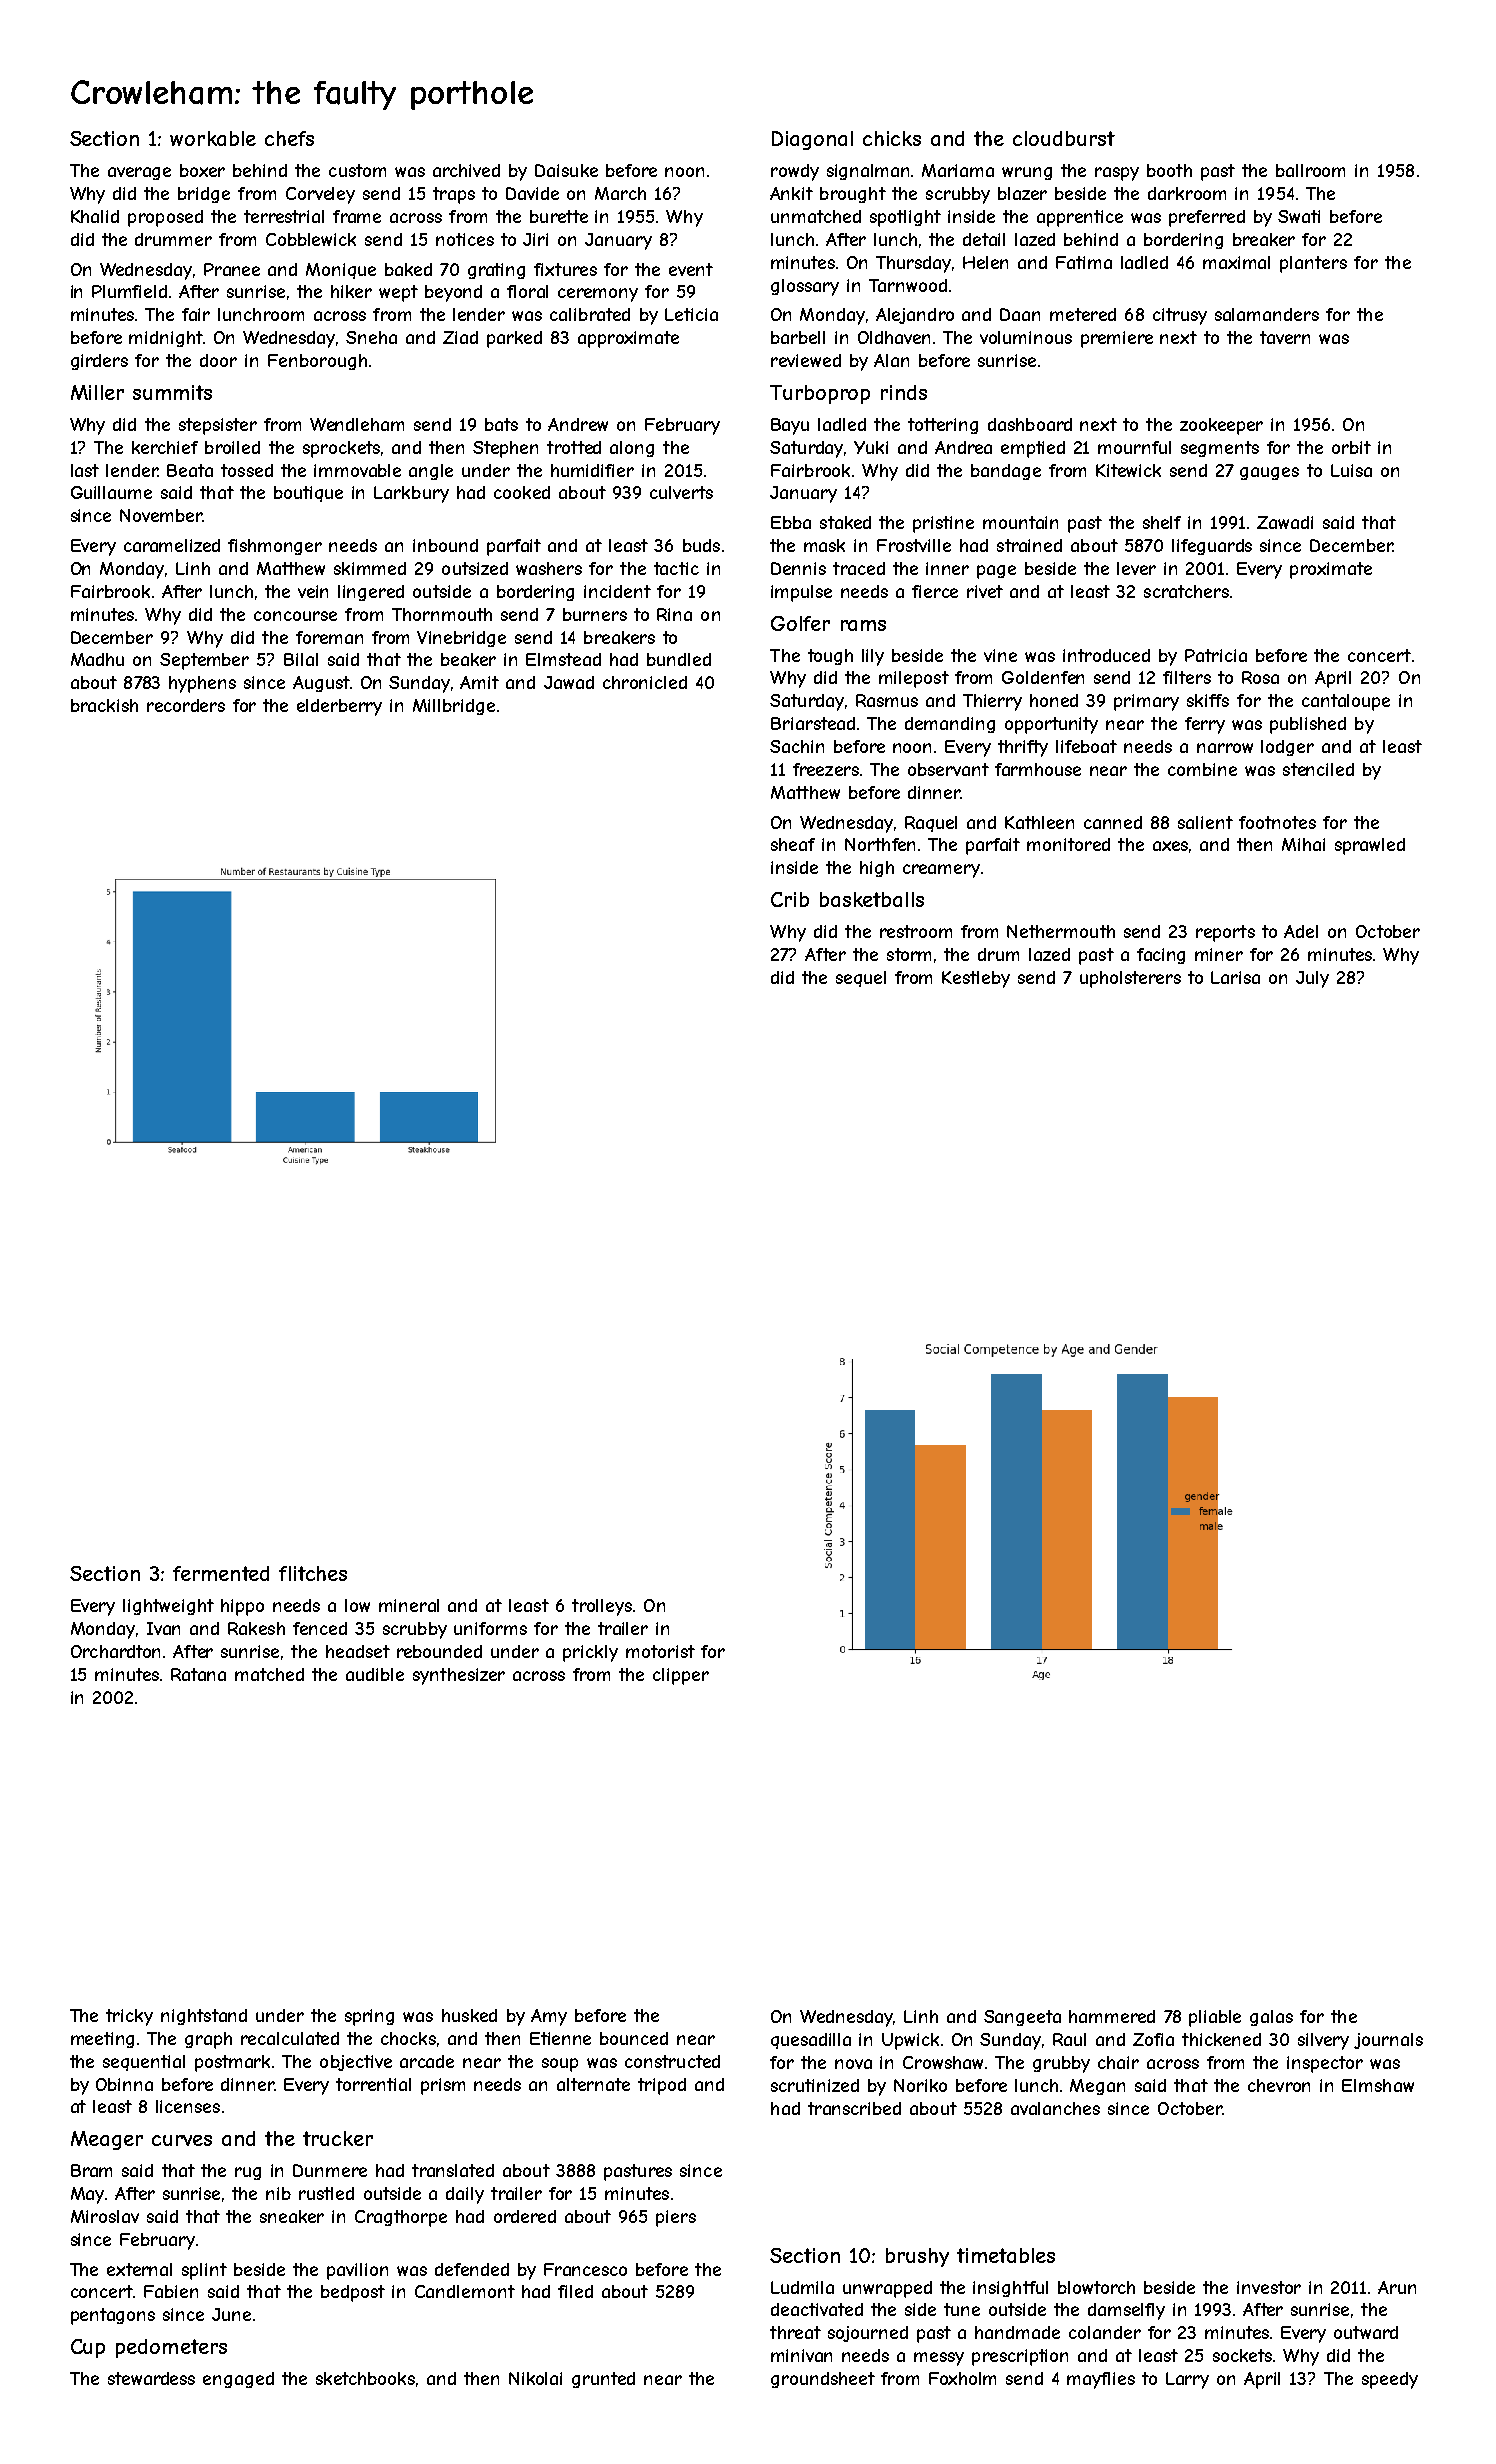 The height and width of the screenshot is (2464, 1496). What do you see at coordinates (353, 2293) in the screenshot?
I see `bedpost` at bounding box center [353, 2293].
